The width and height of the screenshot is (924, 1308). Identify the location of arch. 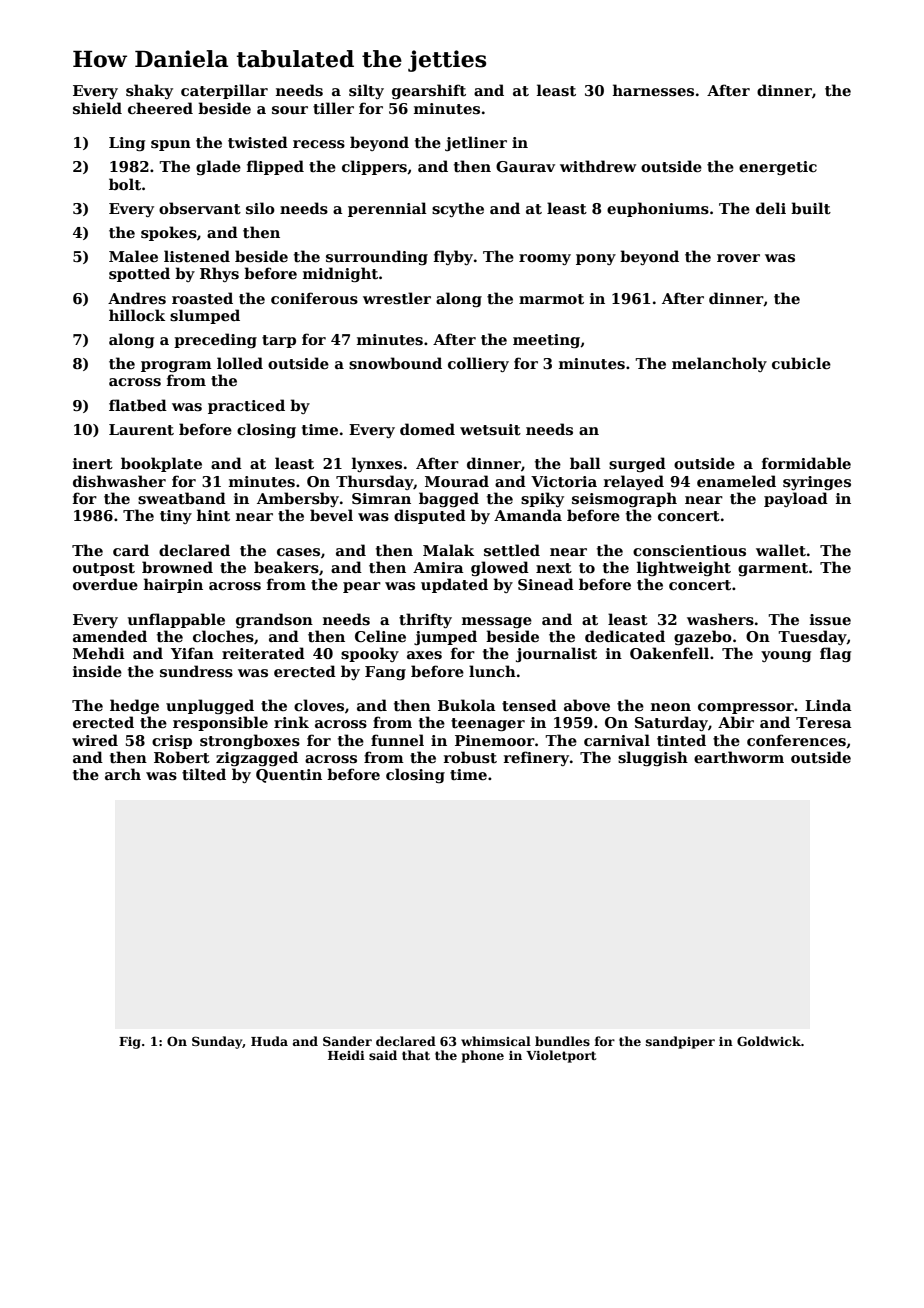
(123, 774).
